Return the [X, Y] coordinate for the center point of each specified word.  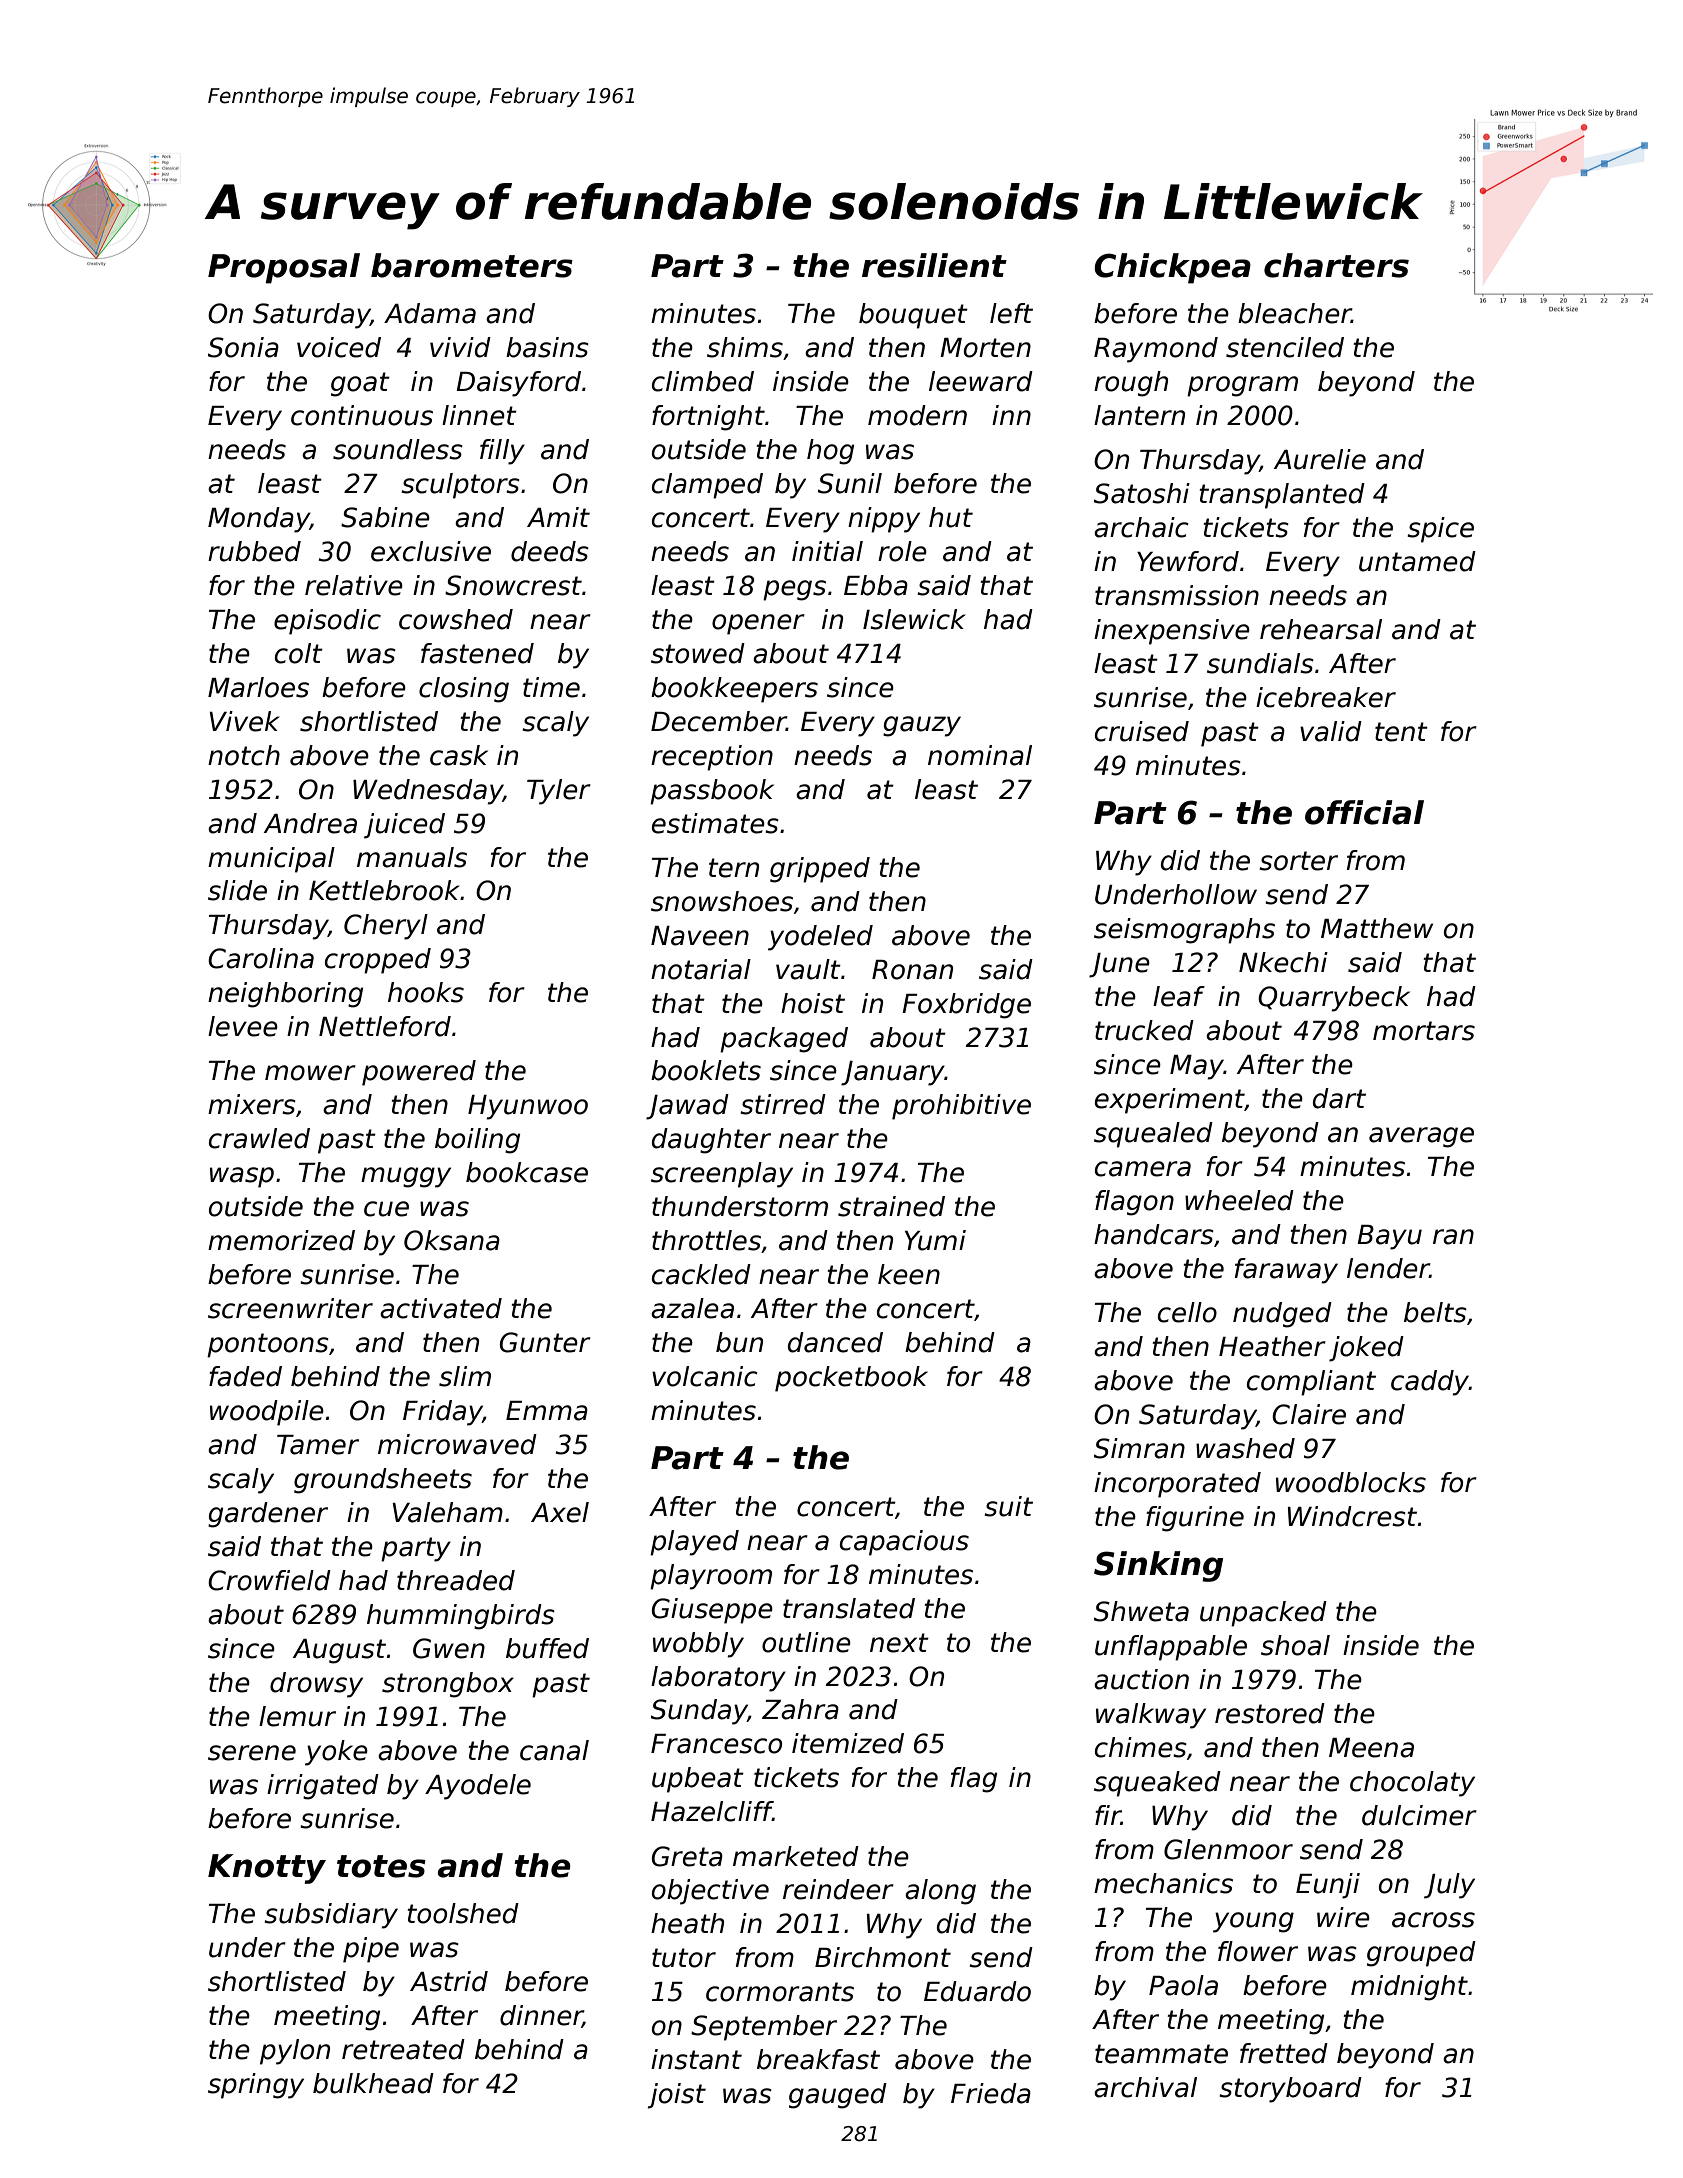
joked [1366, 1349]
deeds [550, 551]
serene [252, 1753]
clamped [707, 486]
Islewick [914, 619]
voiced [339, 347]
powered [419, 1073]
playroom [711, 1577]
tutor [684, 1958]
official [1364, 812]
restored [1270, 1713]
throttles [706, 1240]
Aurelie [1320, 459]
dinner [541, 2016]
